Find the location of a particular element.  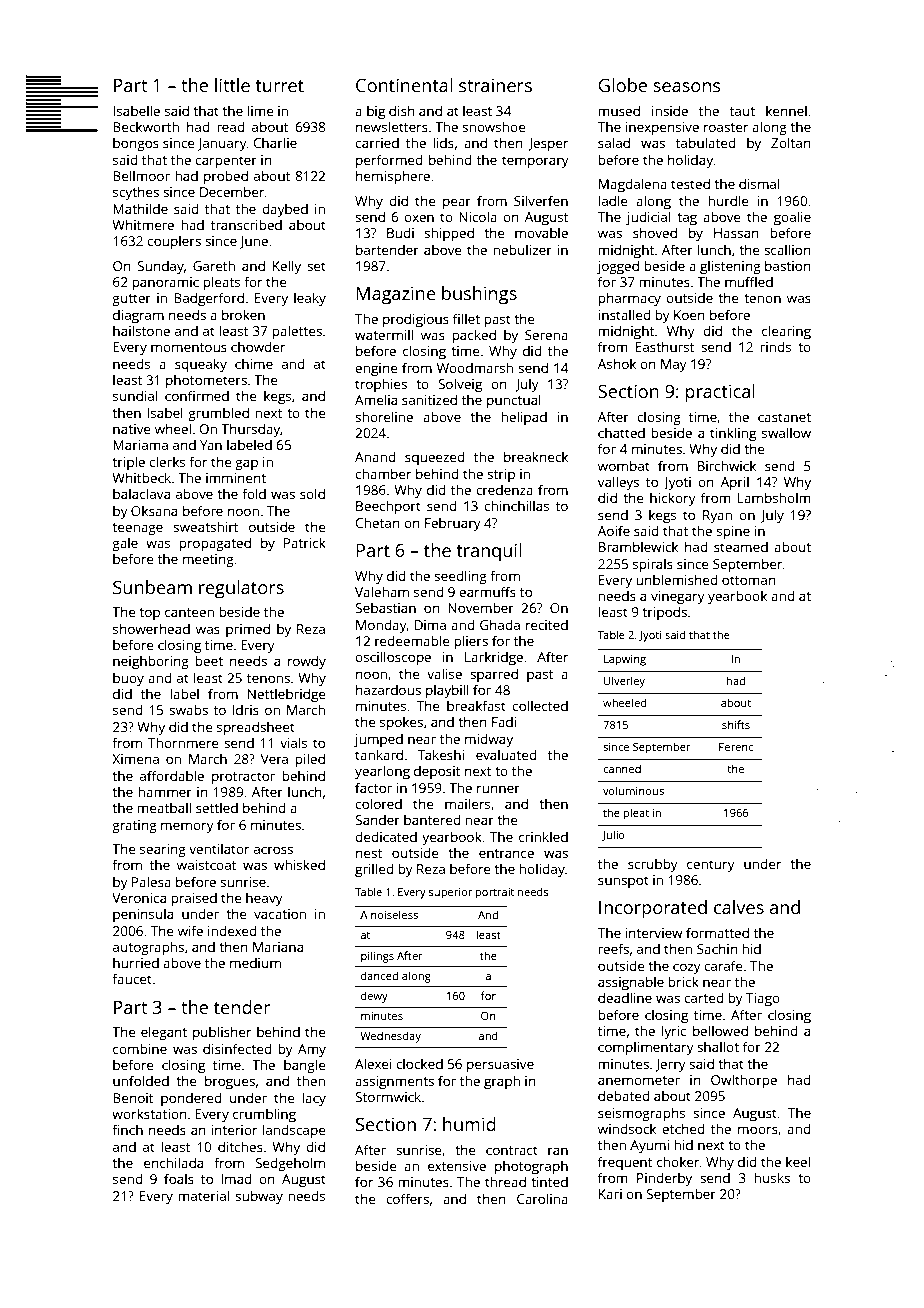

Stormwick is located at coordinates (388, 1096).
